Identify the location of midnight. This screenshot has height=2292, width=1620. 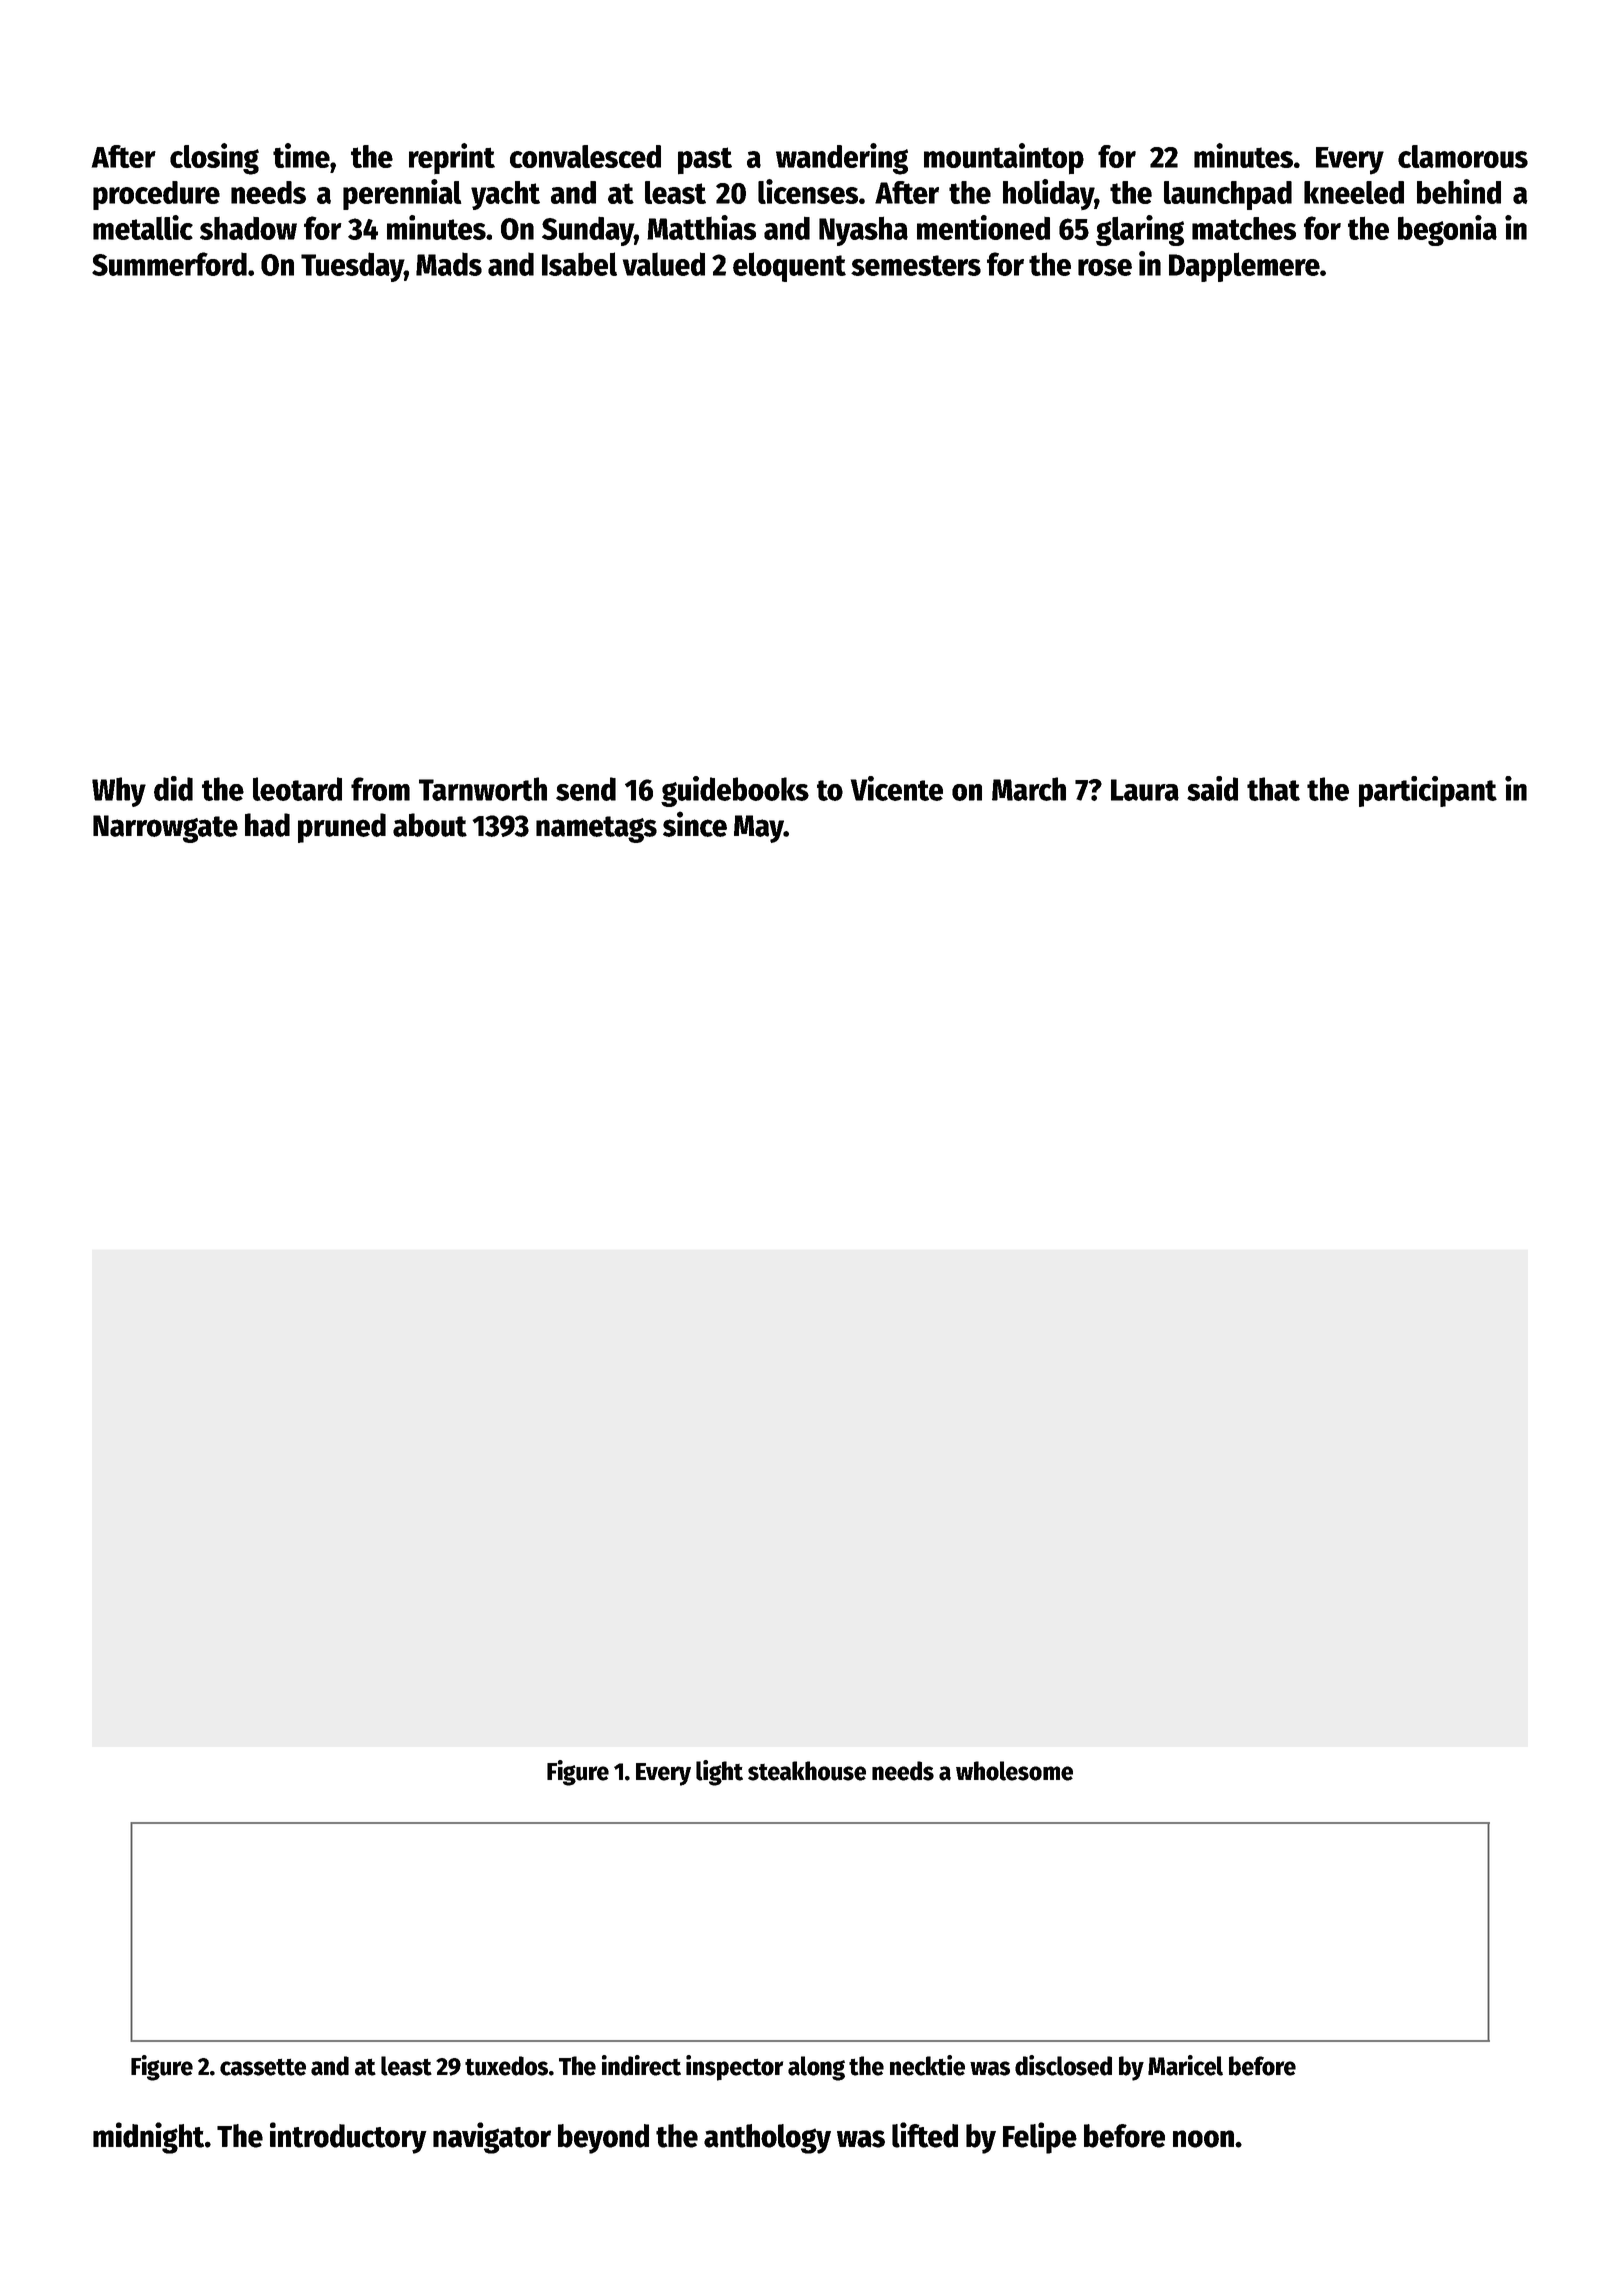
(148, 2138).
